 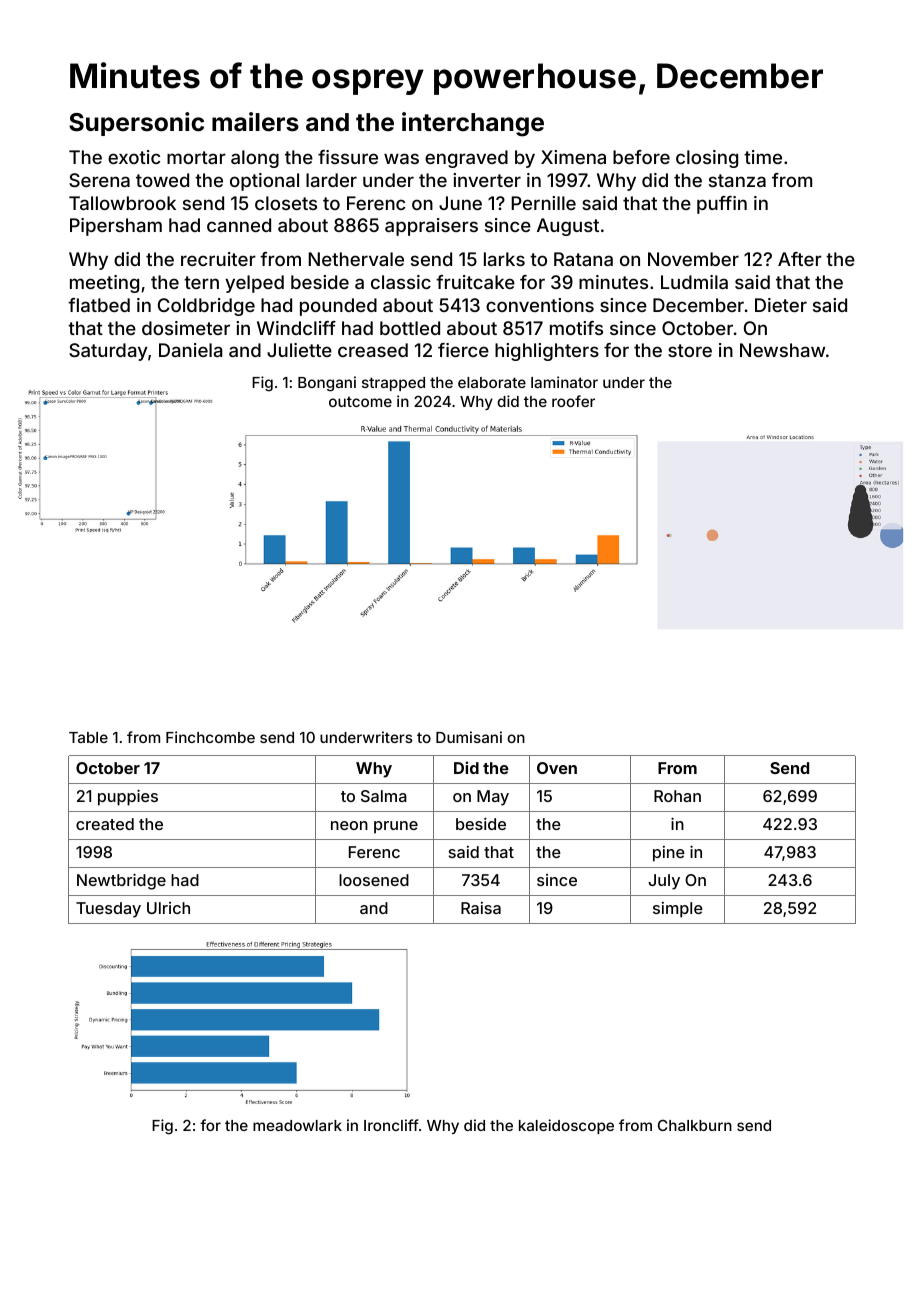 I want to click on recruiter, so click(x=218, y=259).
